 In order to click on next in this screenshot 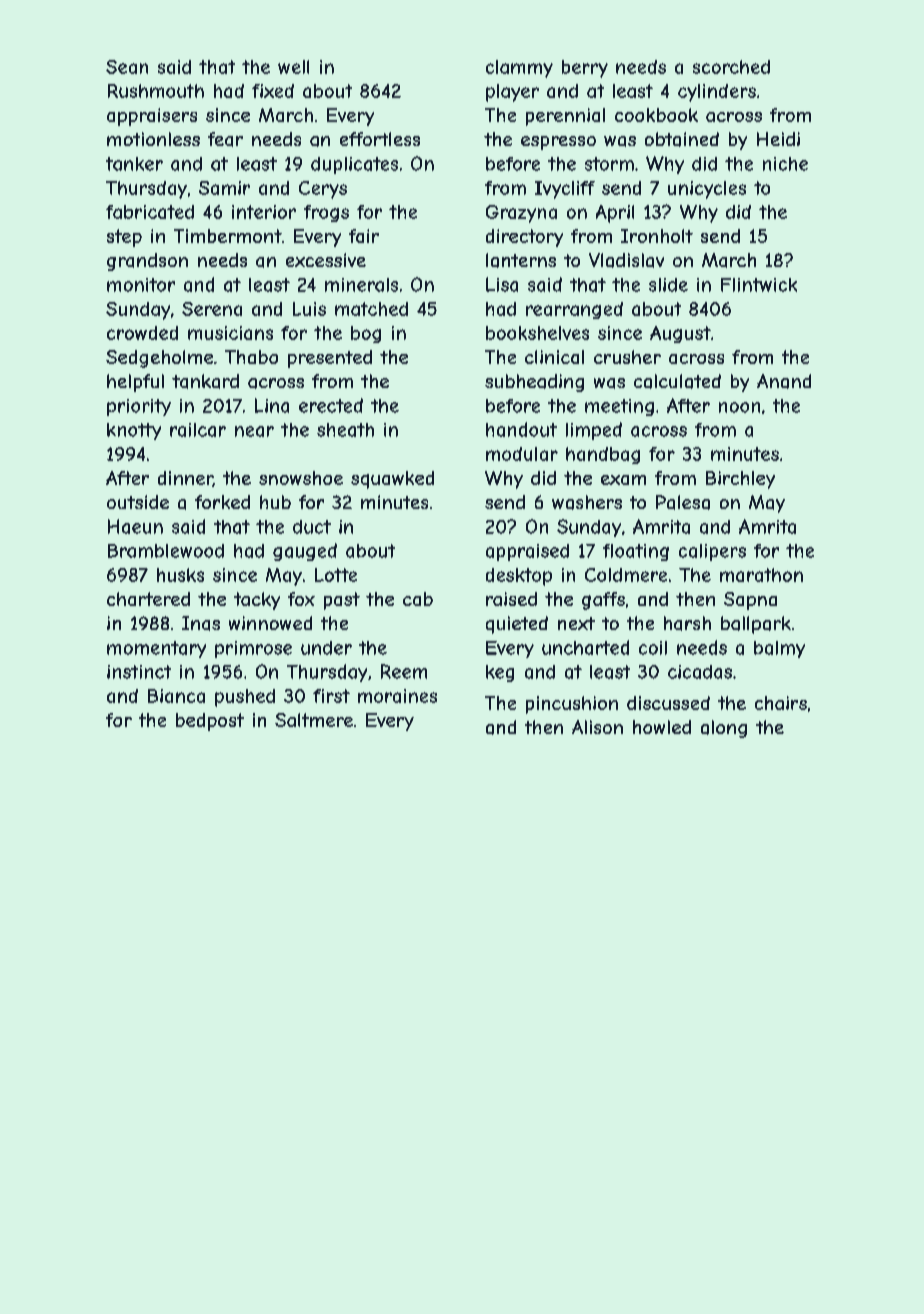, I will do `click(576, 623)`.
